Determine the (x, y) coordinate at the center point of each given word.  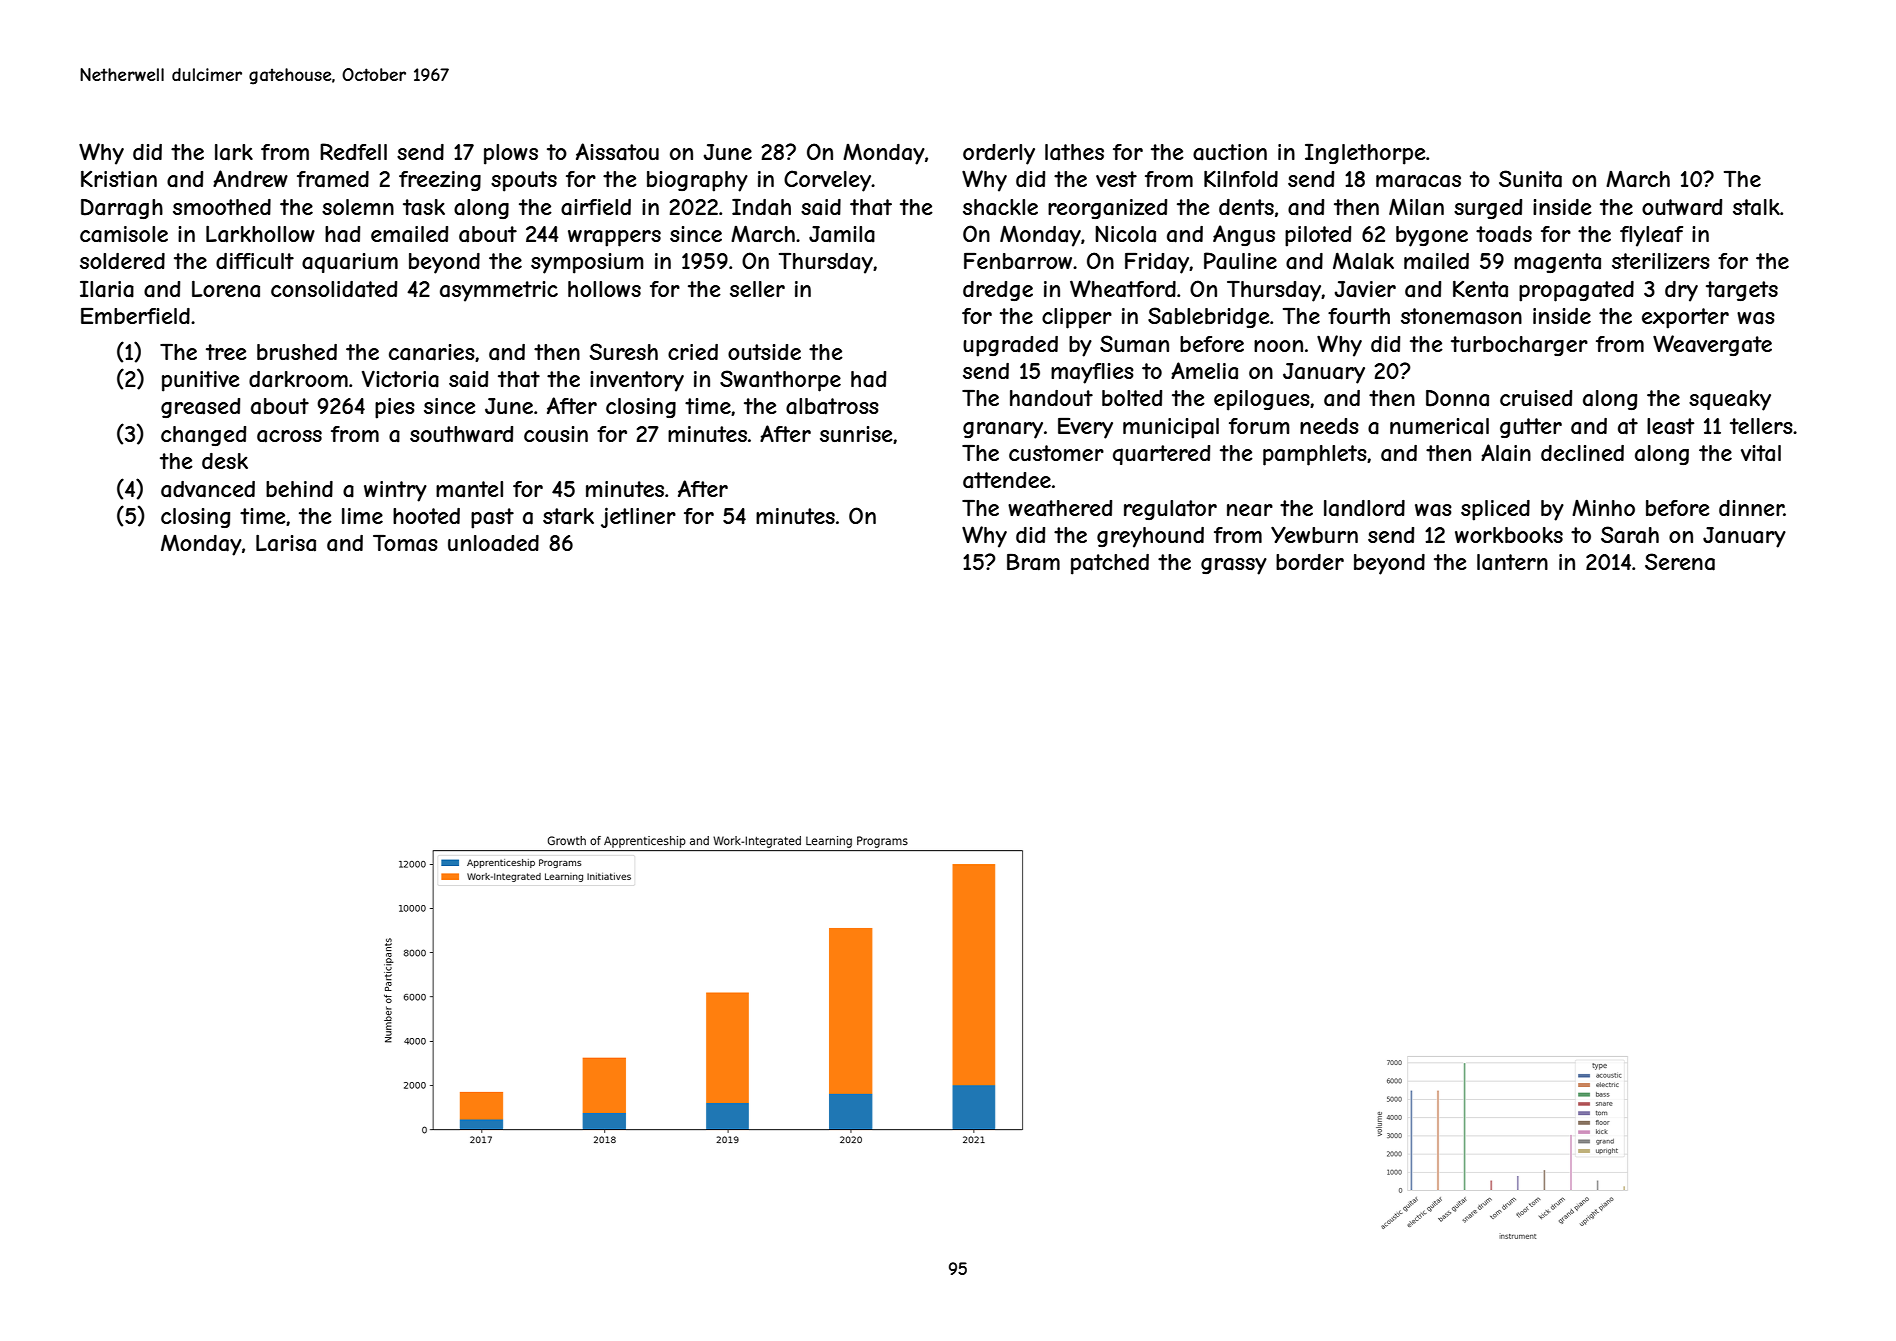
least (1670, 426)
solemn (358, 207)
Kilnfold (1241, 178)
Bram (1033, 562)
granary (1003, 430)
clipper (1077, 318)
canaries (432, 352)
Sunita (1530, 179)
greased (200, 408)
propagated (1576, 291)
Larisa (286, 543)
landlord (1364, 508)
